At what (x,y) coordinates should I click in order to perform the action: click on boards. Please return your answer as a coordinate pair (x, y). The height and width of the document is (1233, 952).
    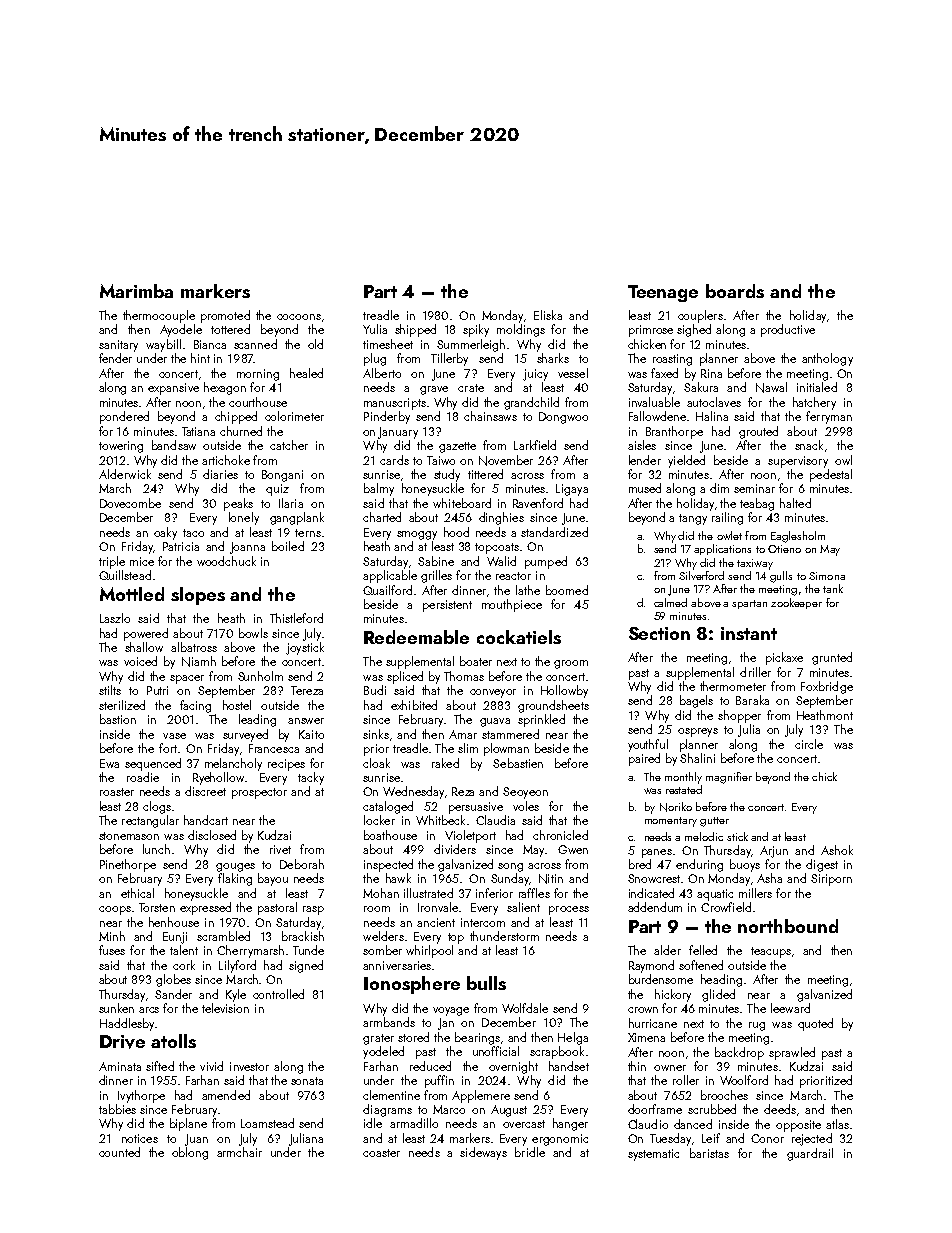
    Looking at the image, I should click on (735, 291).
